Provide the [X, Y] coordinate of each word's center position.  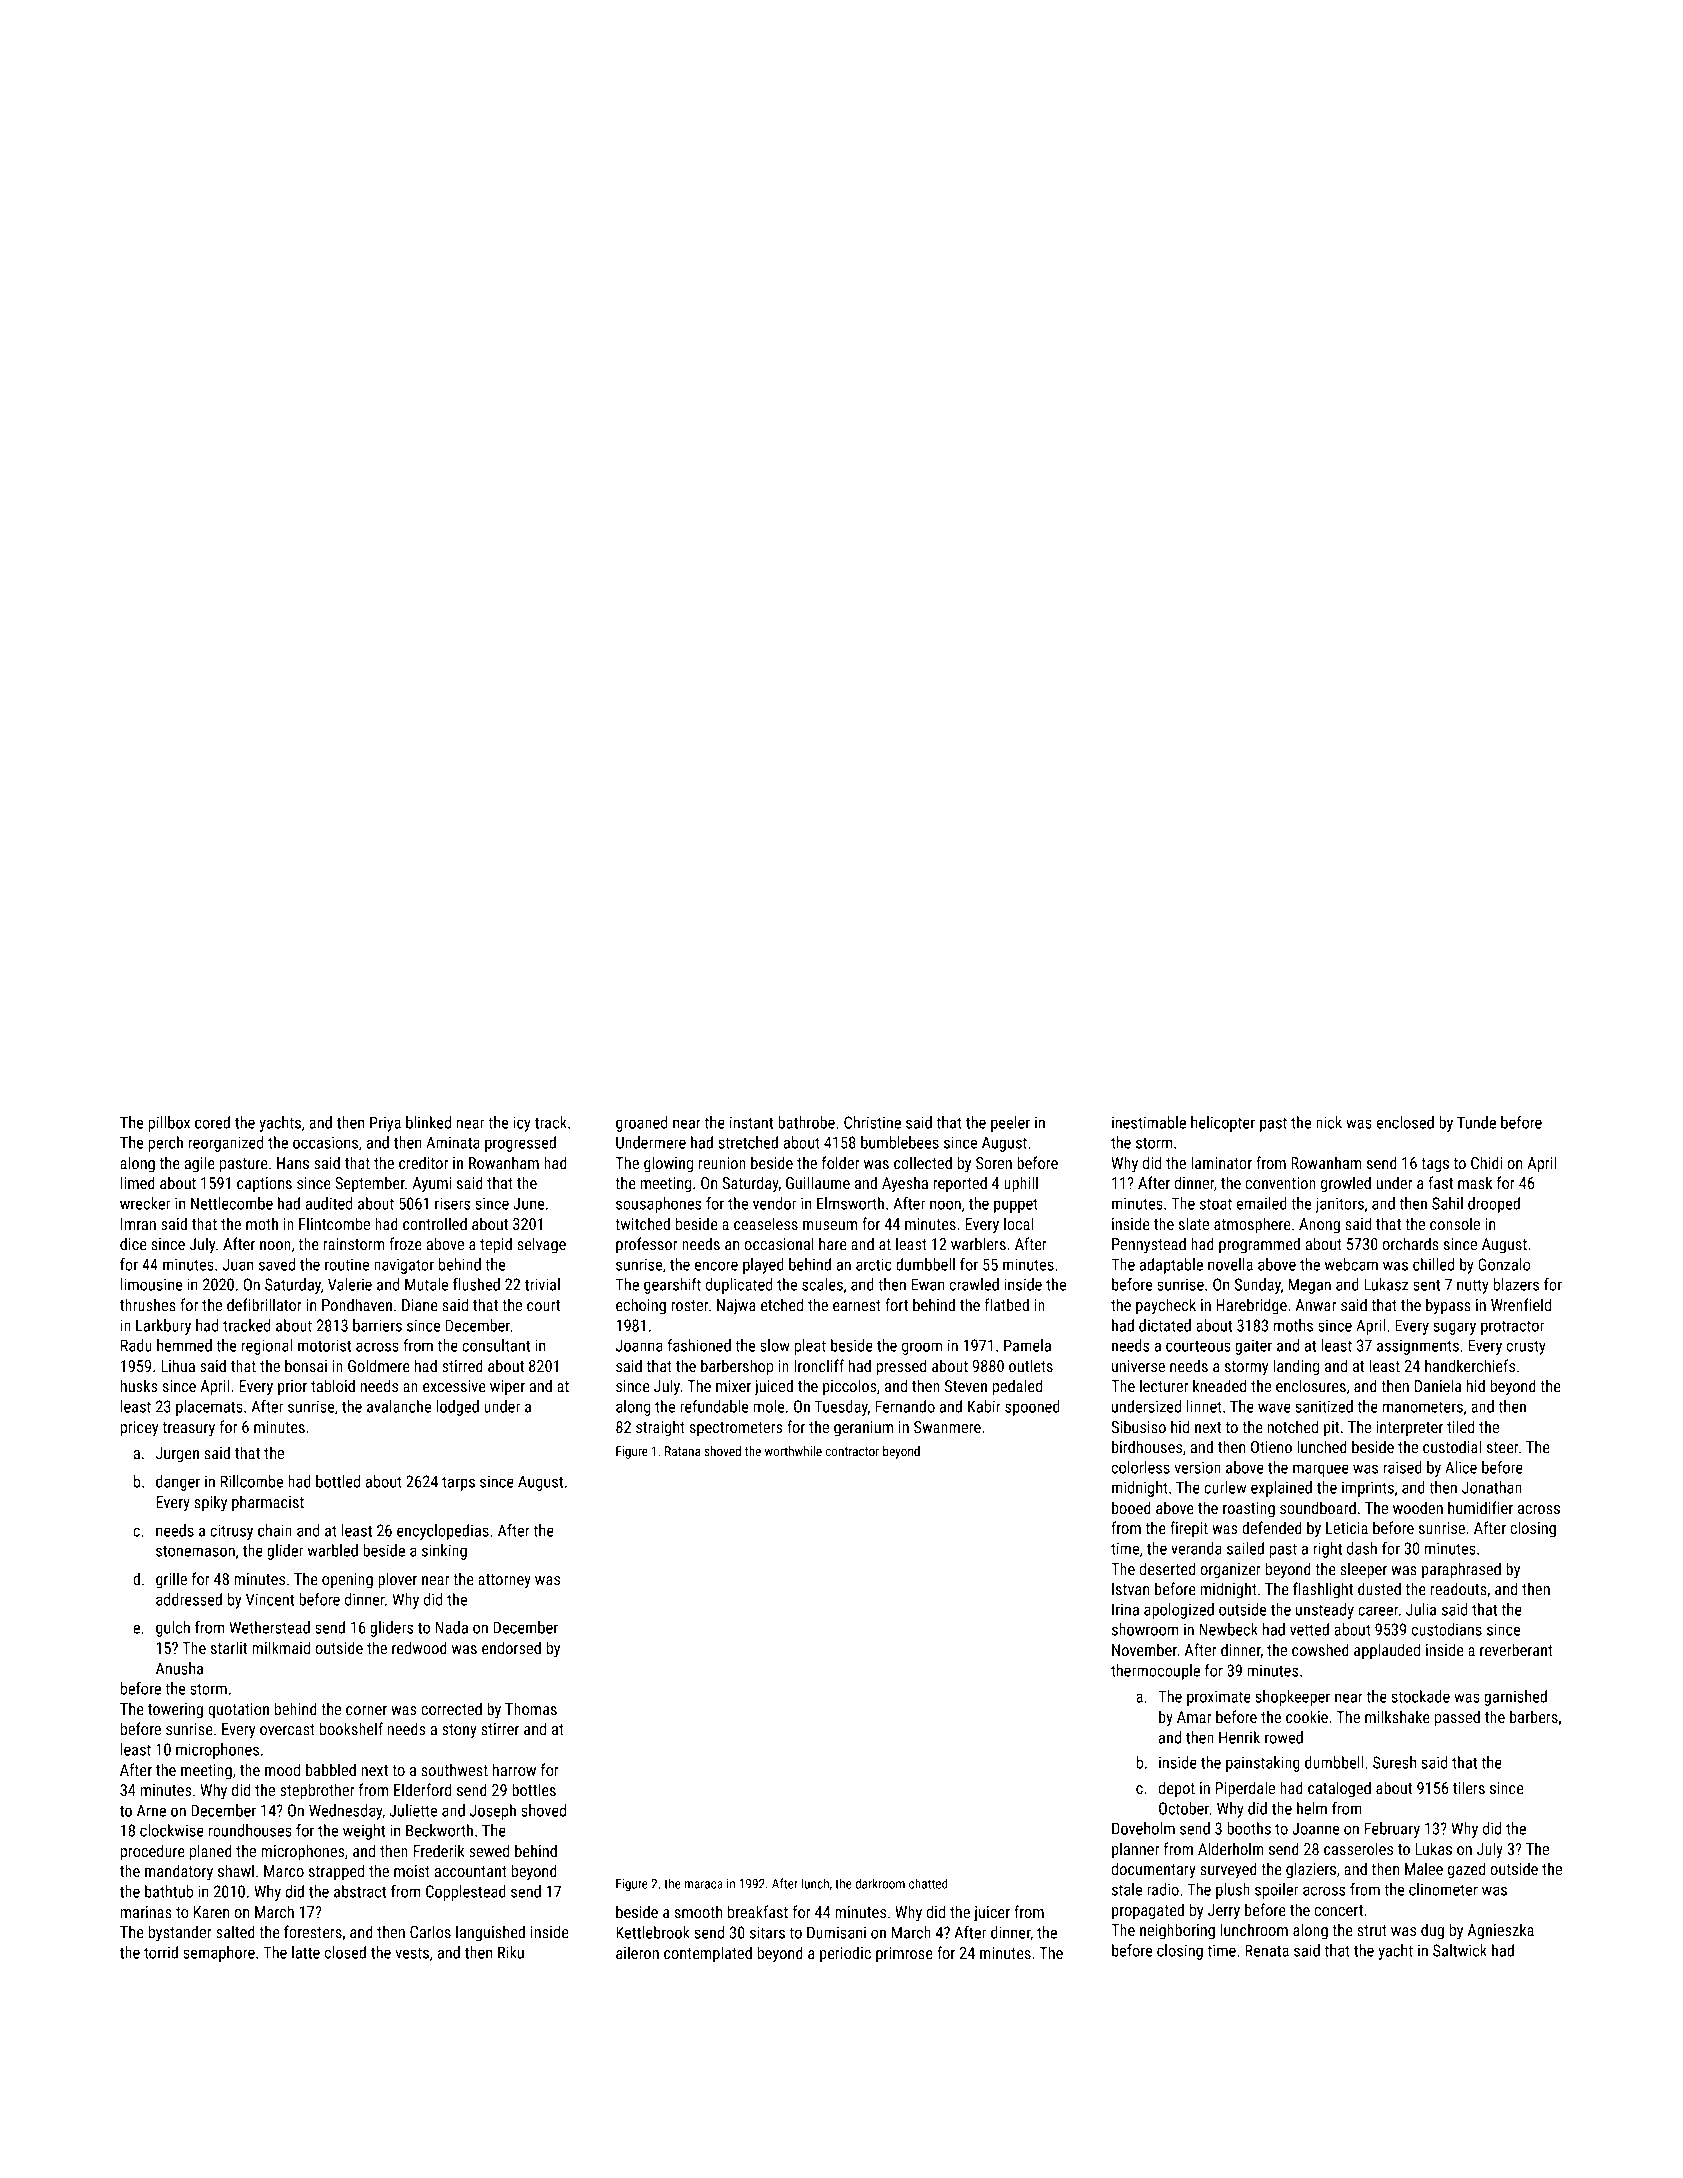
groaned [641, 1124]
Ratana [682, 1451]
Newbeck [1228, 1629]
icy [522, 1124]
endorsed [511, 1647]
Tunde [1476, 1122]
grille [171, 1580]
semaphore [219, 1954]
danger [178, 1483]
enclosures [1311, 1385]
